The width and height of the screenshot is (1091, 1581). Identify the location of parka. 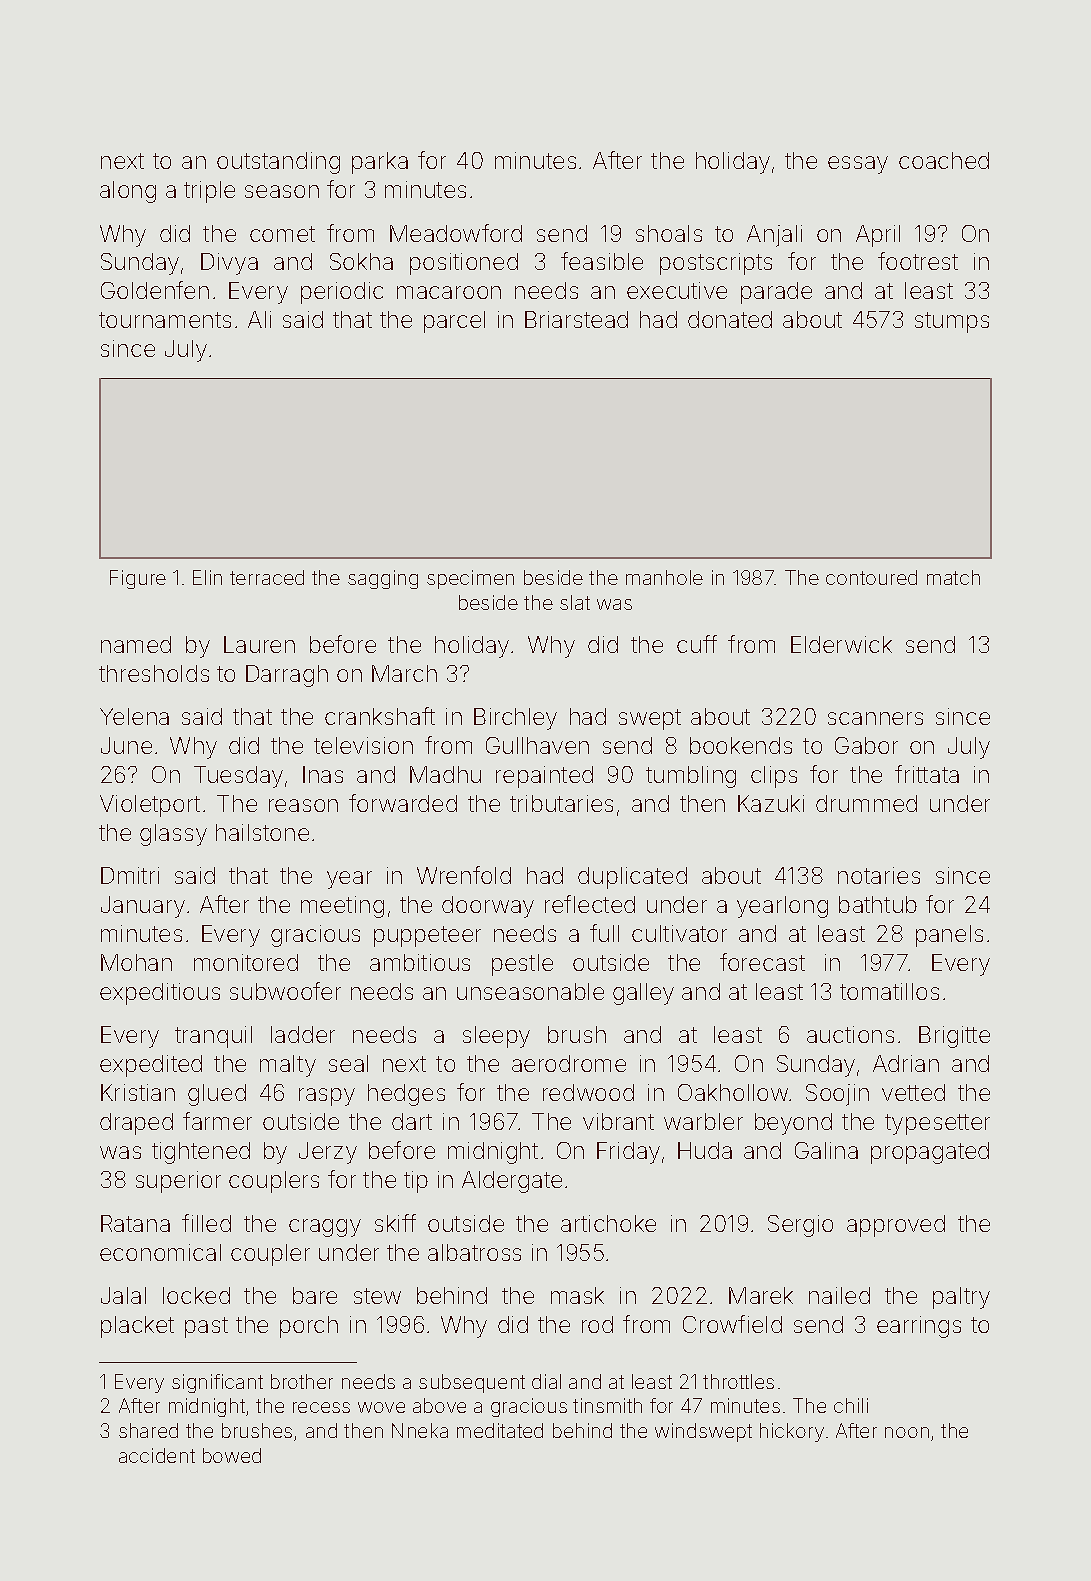
(380, 163).
